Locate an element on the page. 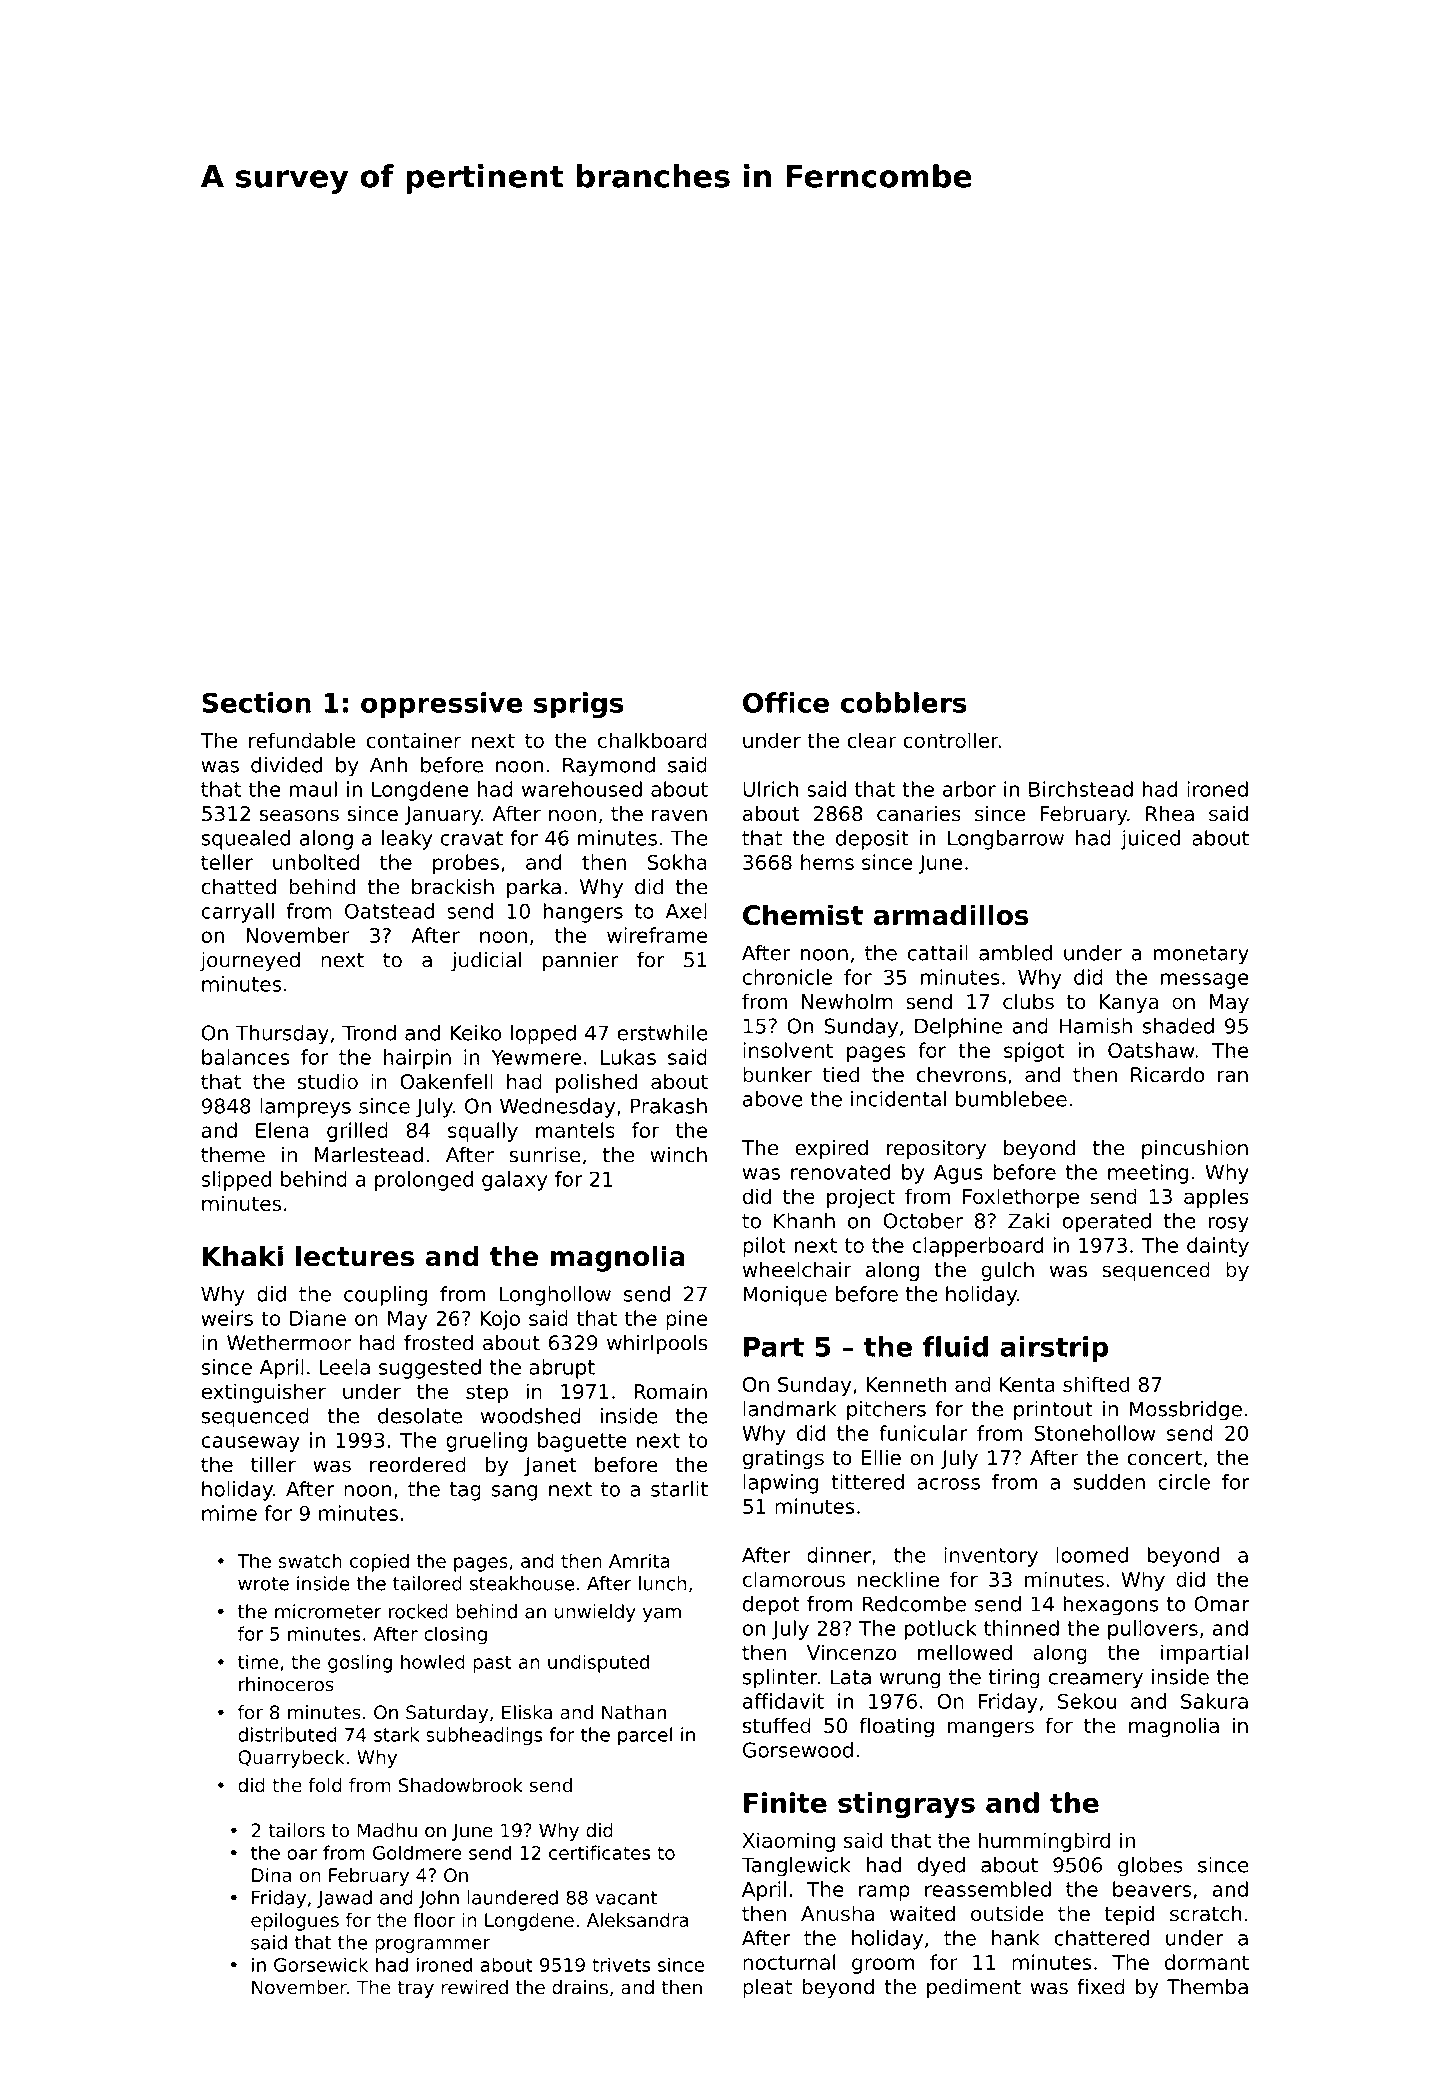 This image has width=1450, height=2100. Birchstead is located at coordinates (1081, 789).
